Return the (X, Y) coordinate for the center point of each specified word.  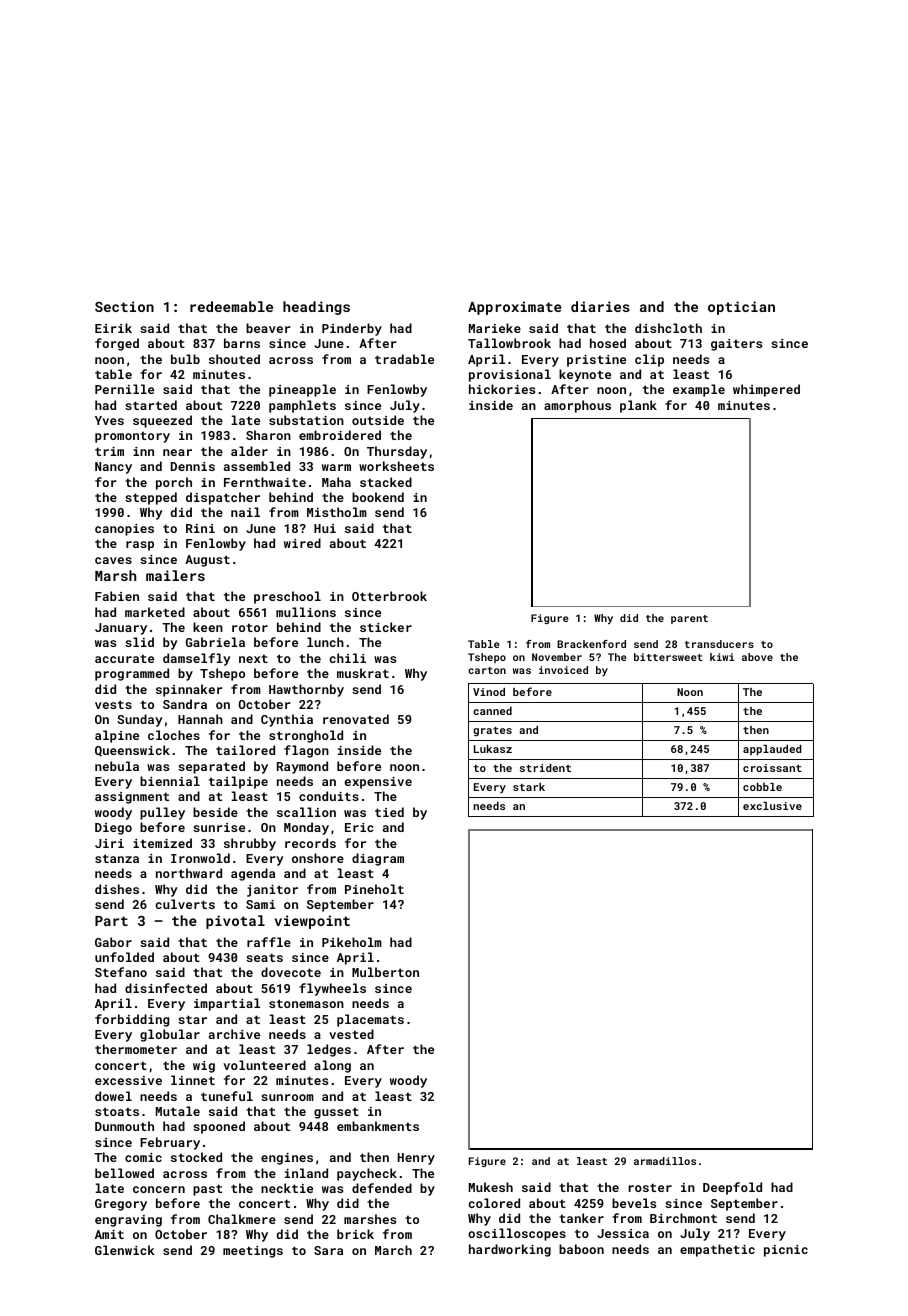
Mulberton (385, 972)
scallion (306, 812)
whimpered (766, 390)
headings (316, 308)
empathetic (717, 1250)
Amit (109, 1234)
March (393, 1250)
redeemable (231, 306)
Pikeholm (352, 942)
